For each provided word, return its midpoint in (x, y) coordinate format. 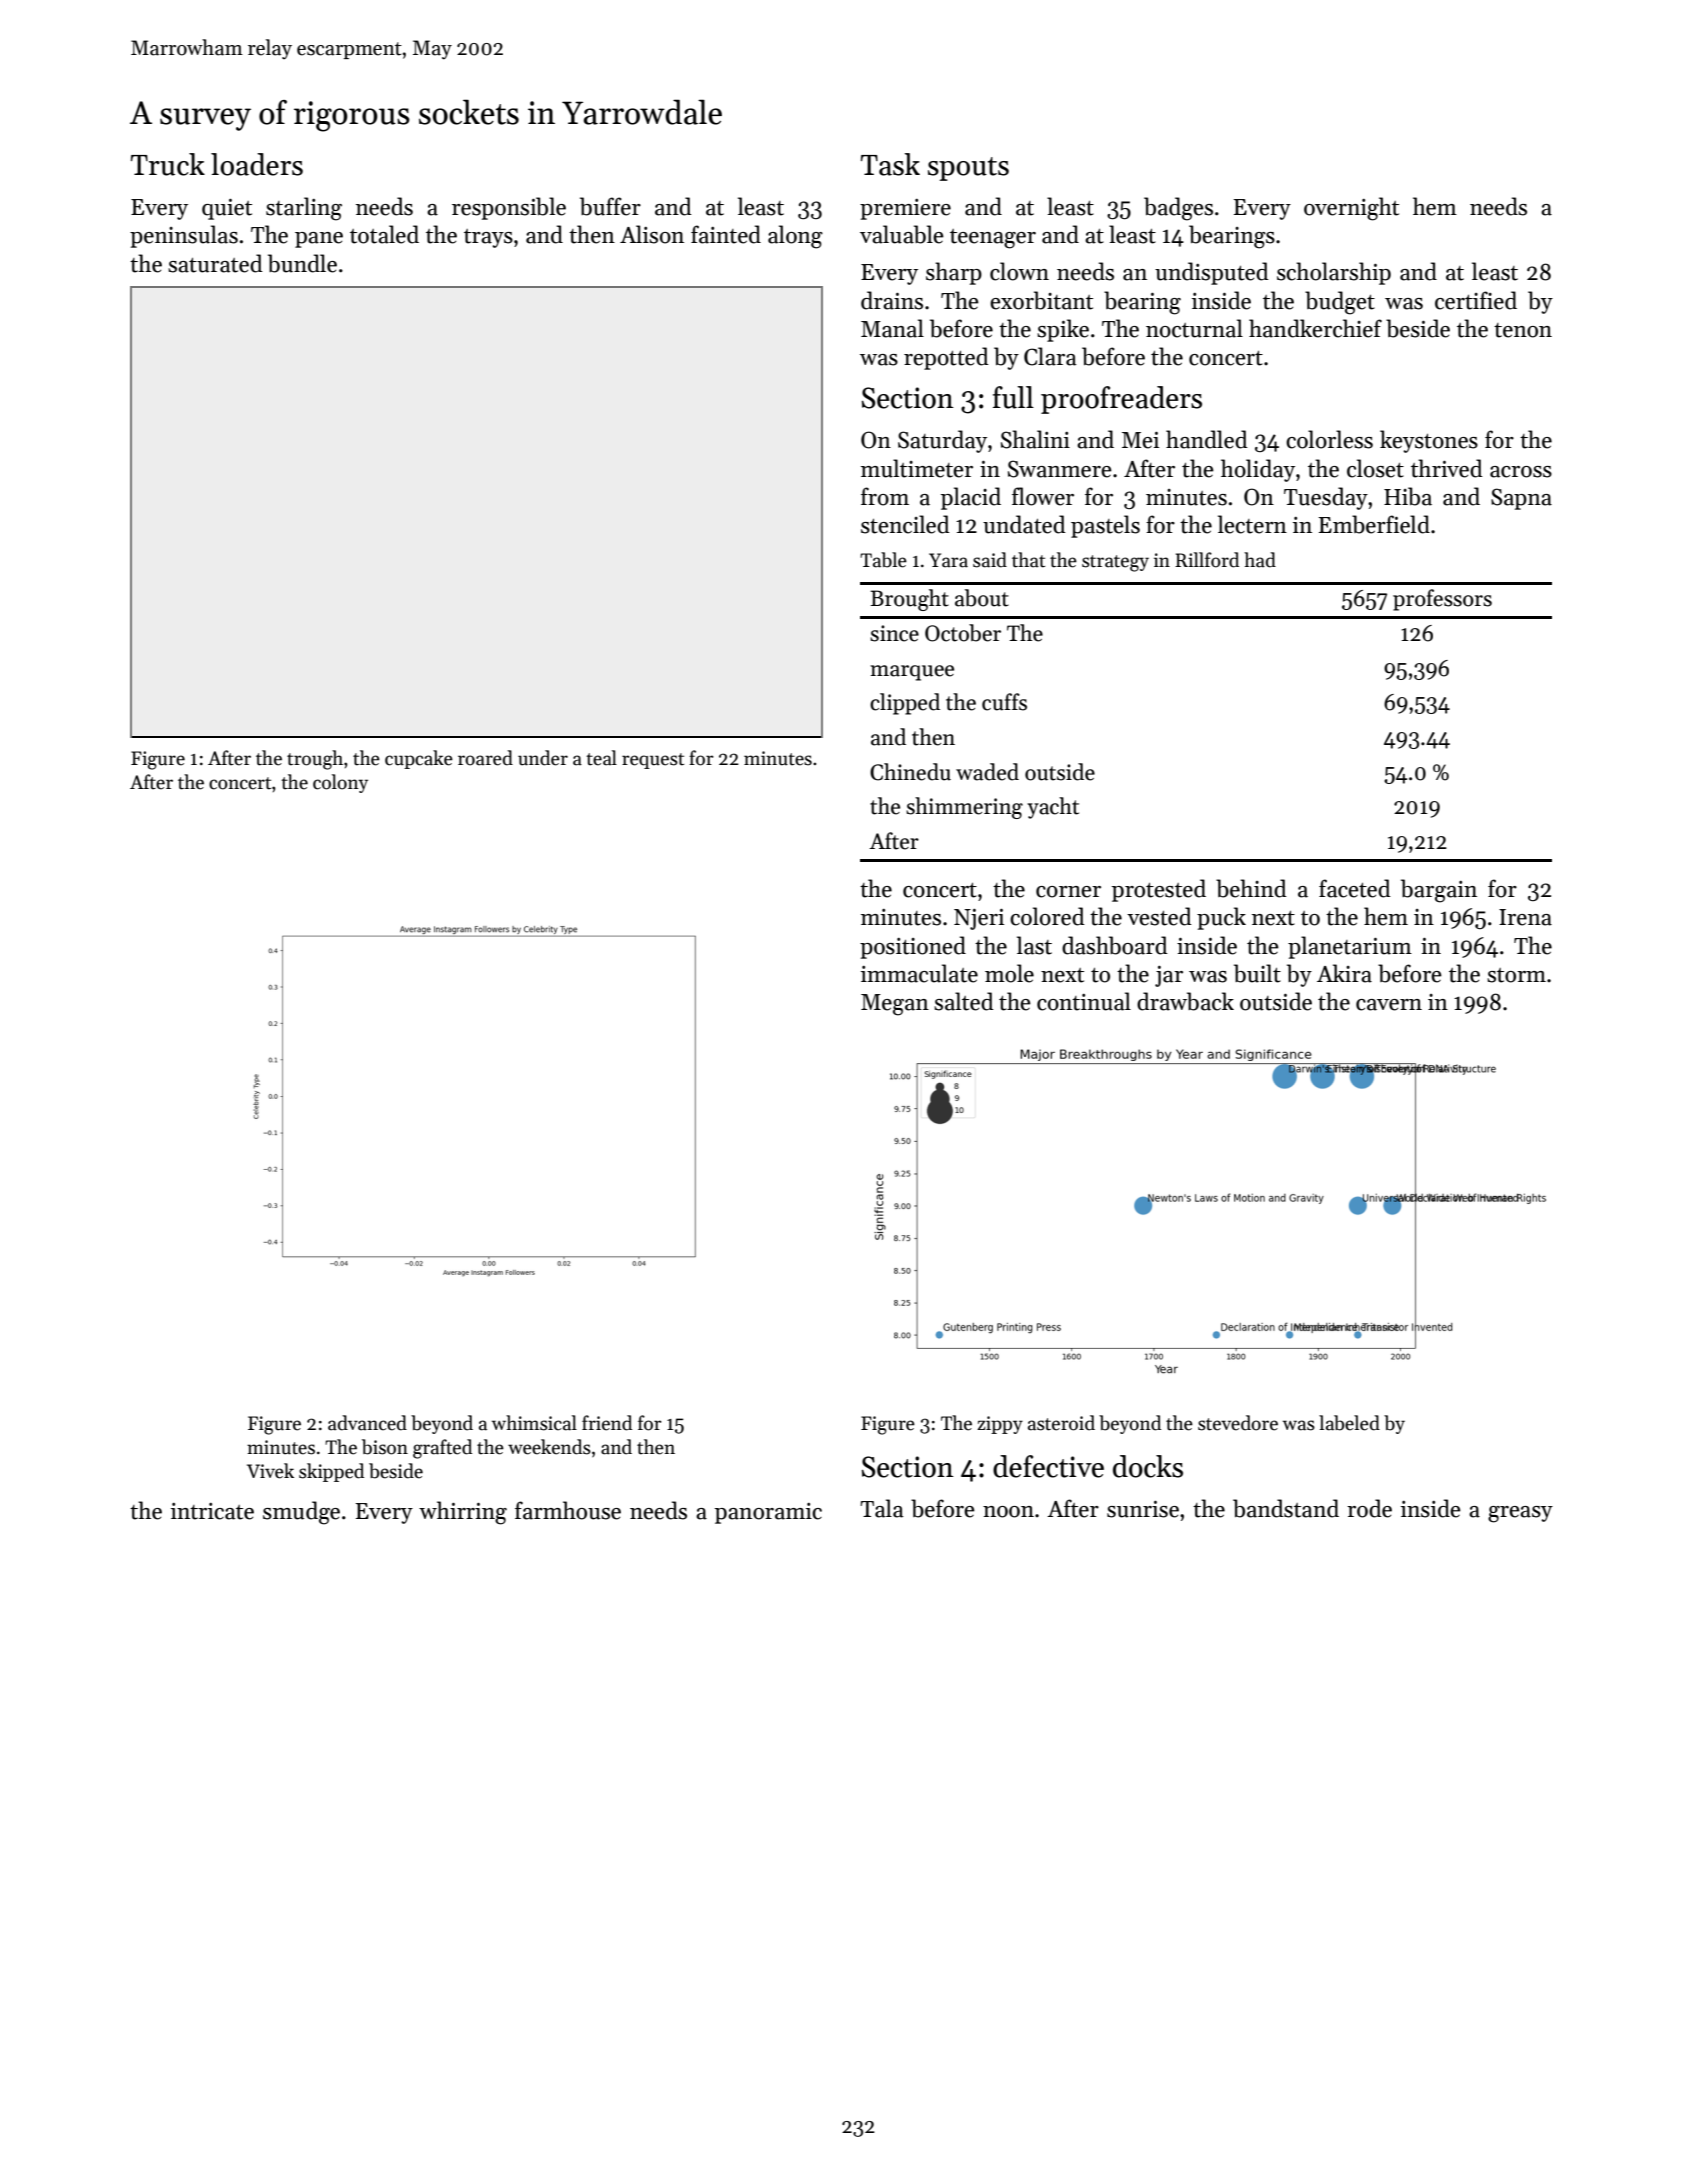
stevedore (1238, 1423)
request (653, 761)
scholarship (1334, 273)
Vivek (270, 1471)
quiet (227, 209)
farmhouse (568, 1510)
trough (315, 760)
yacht (1053, 808)
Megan (895, 1005)
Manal (892, 328)
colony (340, 783)
